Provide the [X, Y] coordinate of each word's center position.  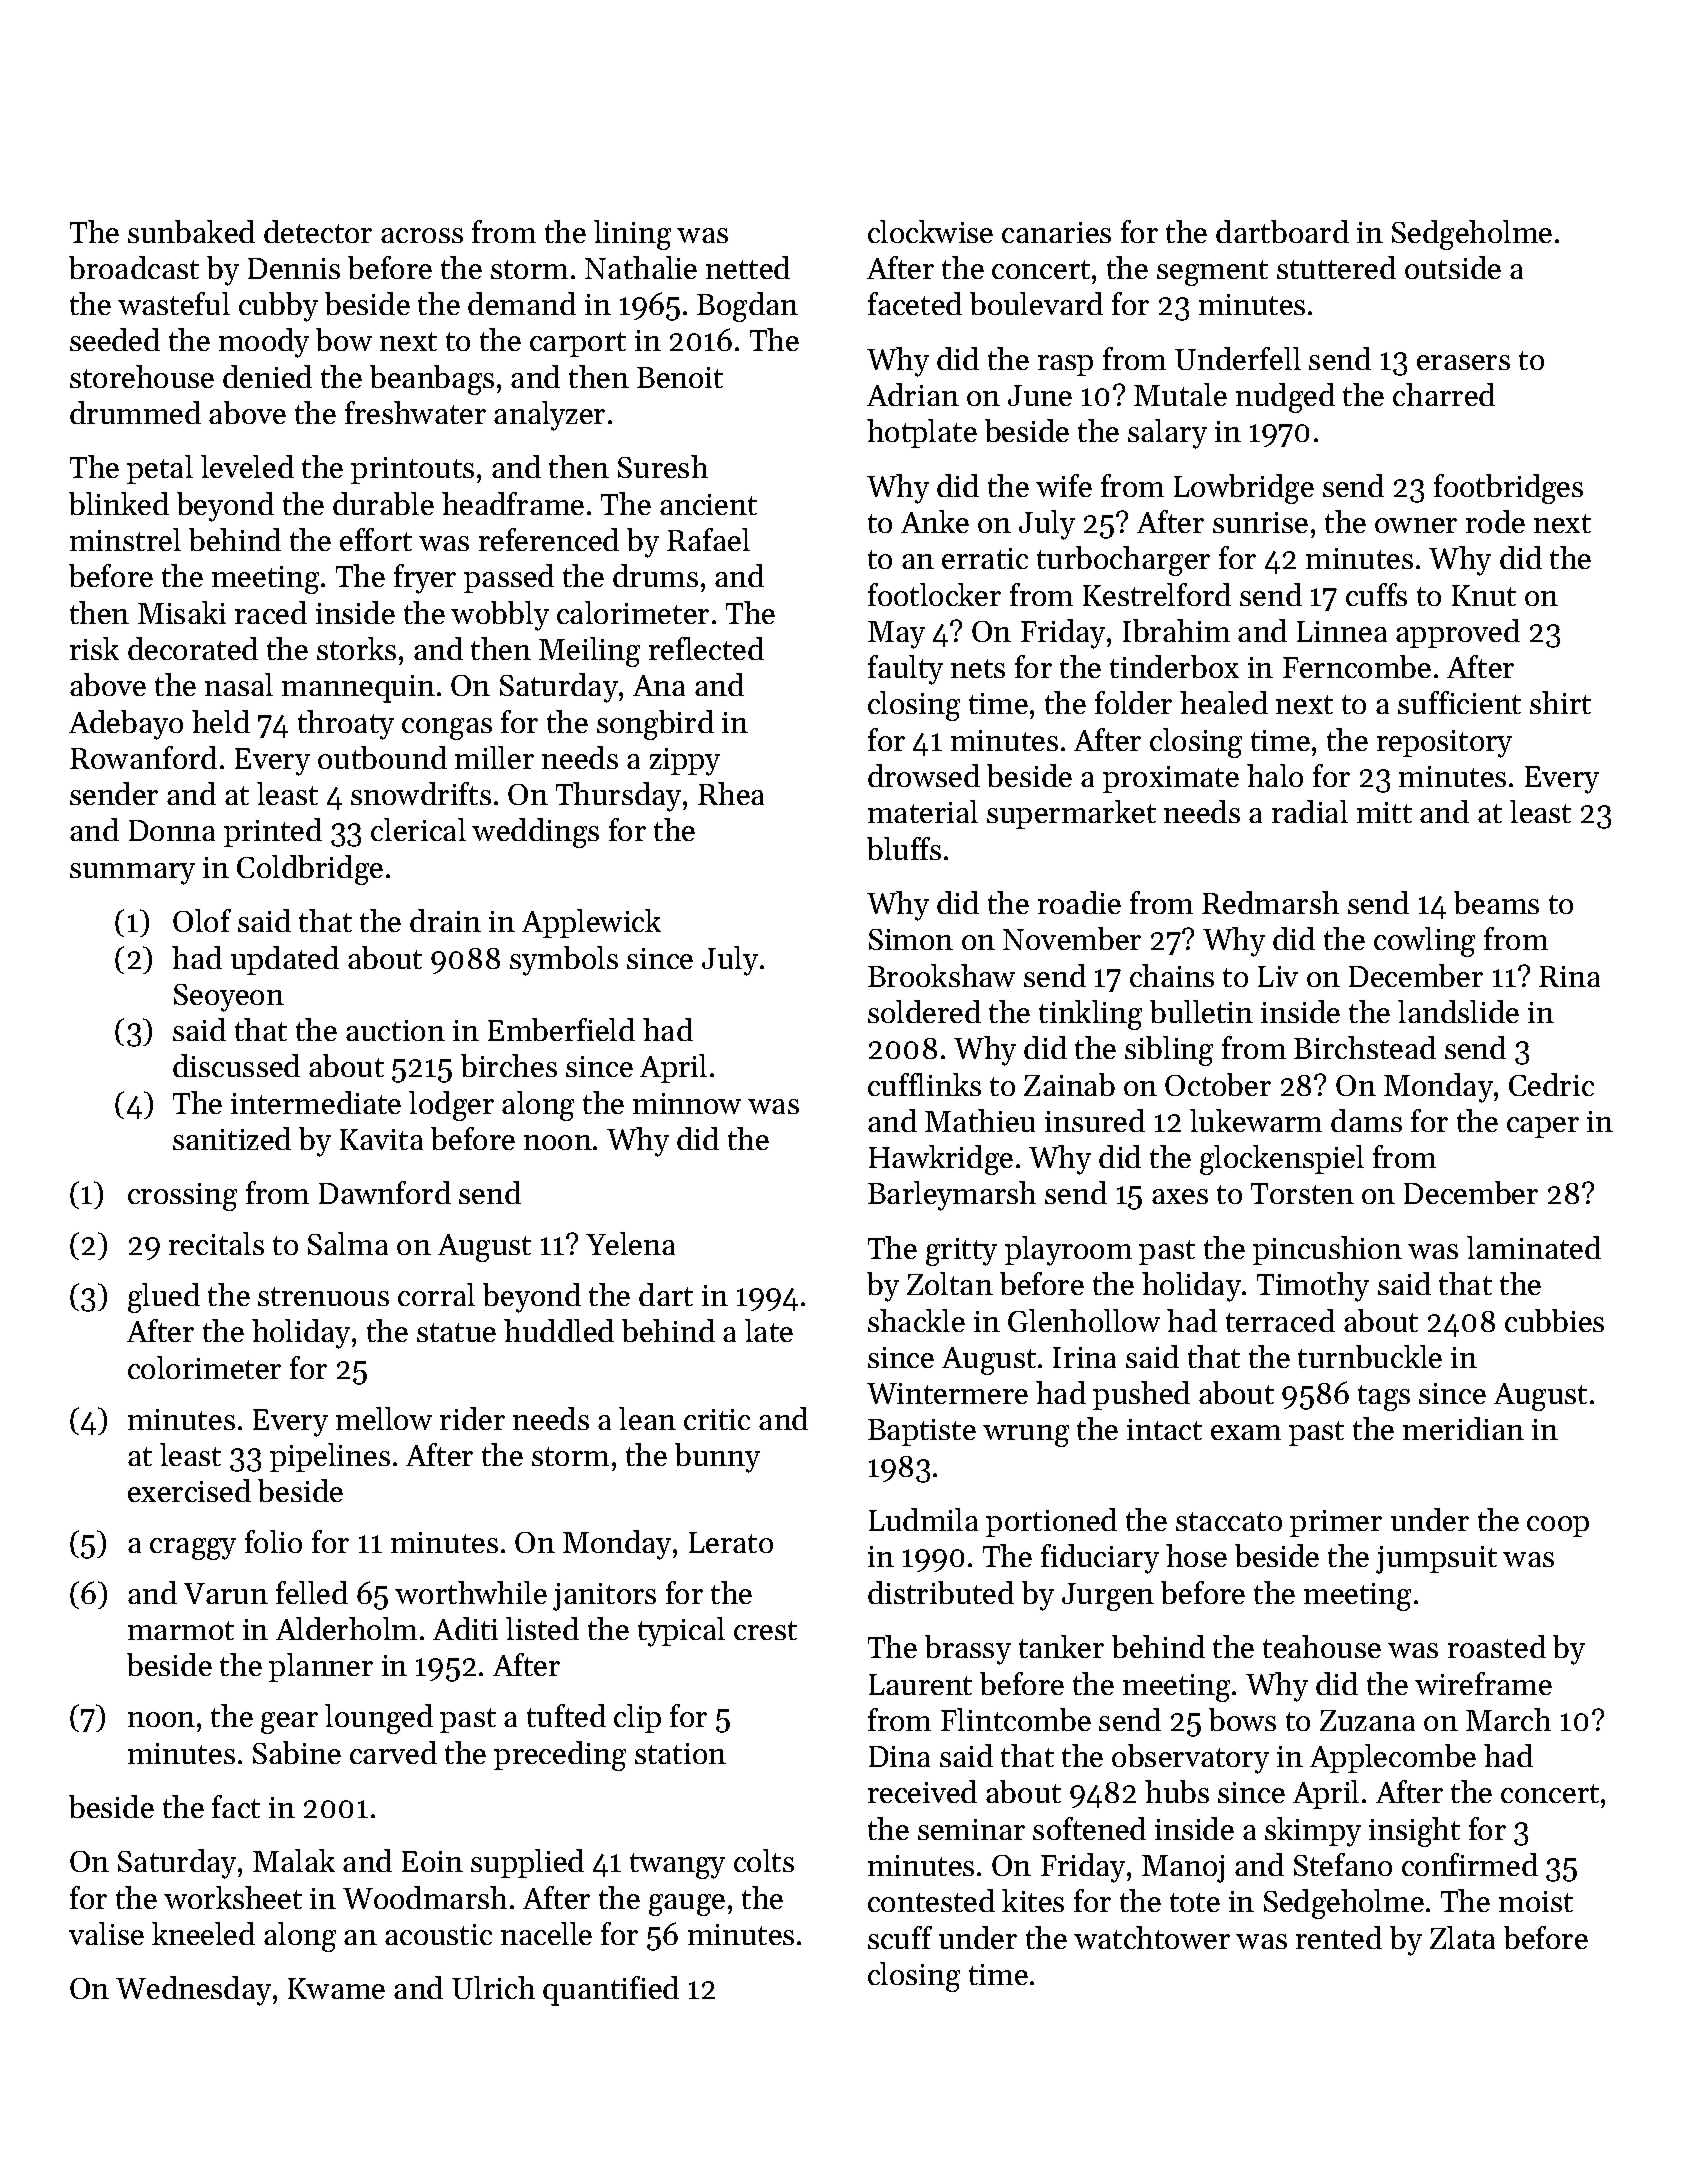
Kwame [336, 1988]
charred [1444, 394]
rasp [1065, 365]
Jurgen [1108, 1597]
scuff [900, 1937]
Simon [911, 939]
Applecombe [1393, 1758]
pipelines [330, 1457]
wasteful [174, 303]
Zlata [1462, 1937]
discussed [236, 1065]
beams [1496, 902]
